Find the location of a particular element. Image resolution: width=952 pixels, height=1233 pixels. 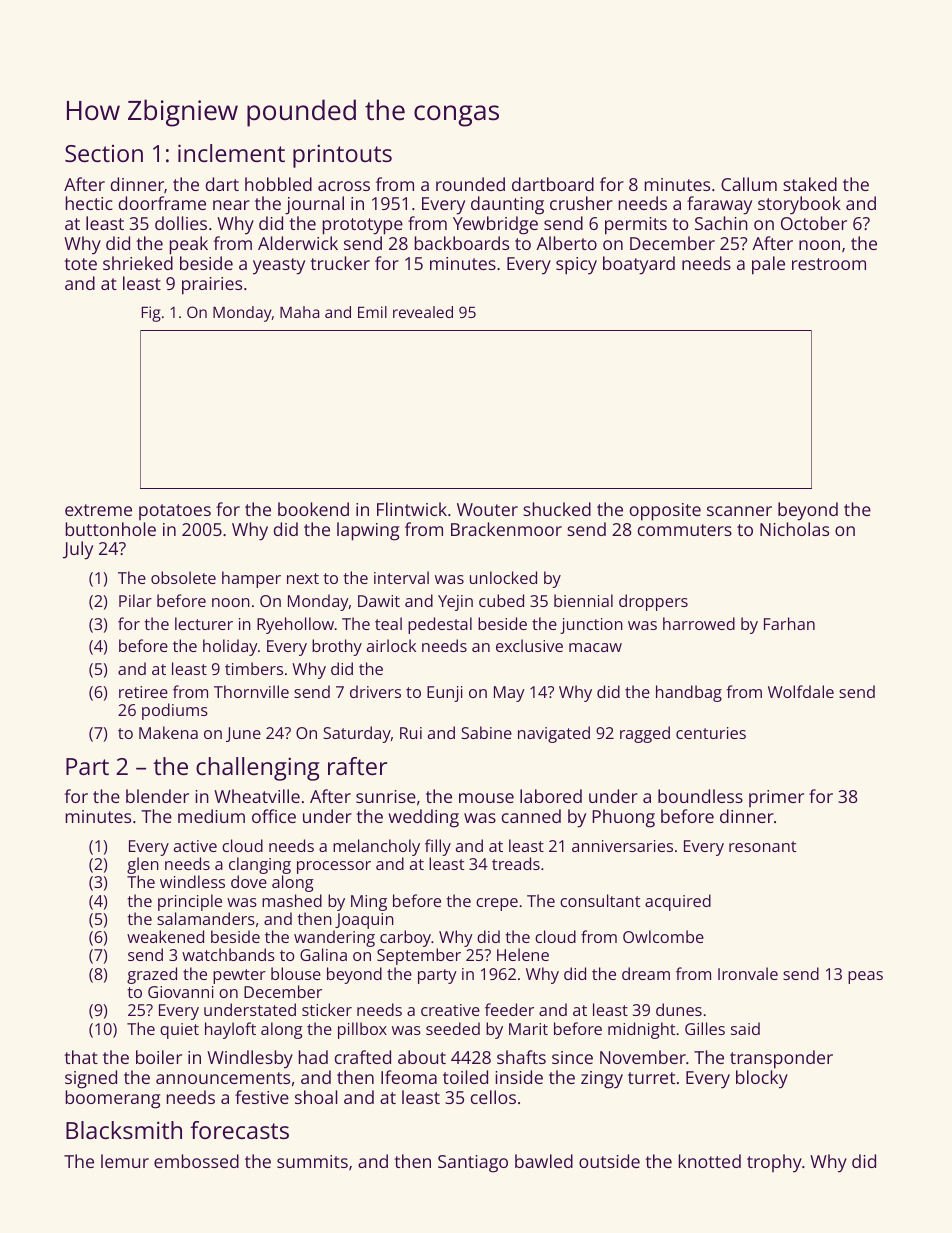

Blacksmith is located at coordinates (124, 1130).
